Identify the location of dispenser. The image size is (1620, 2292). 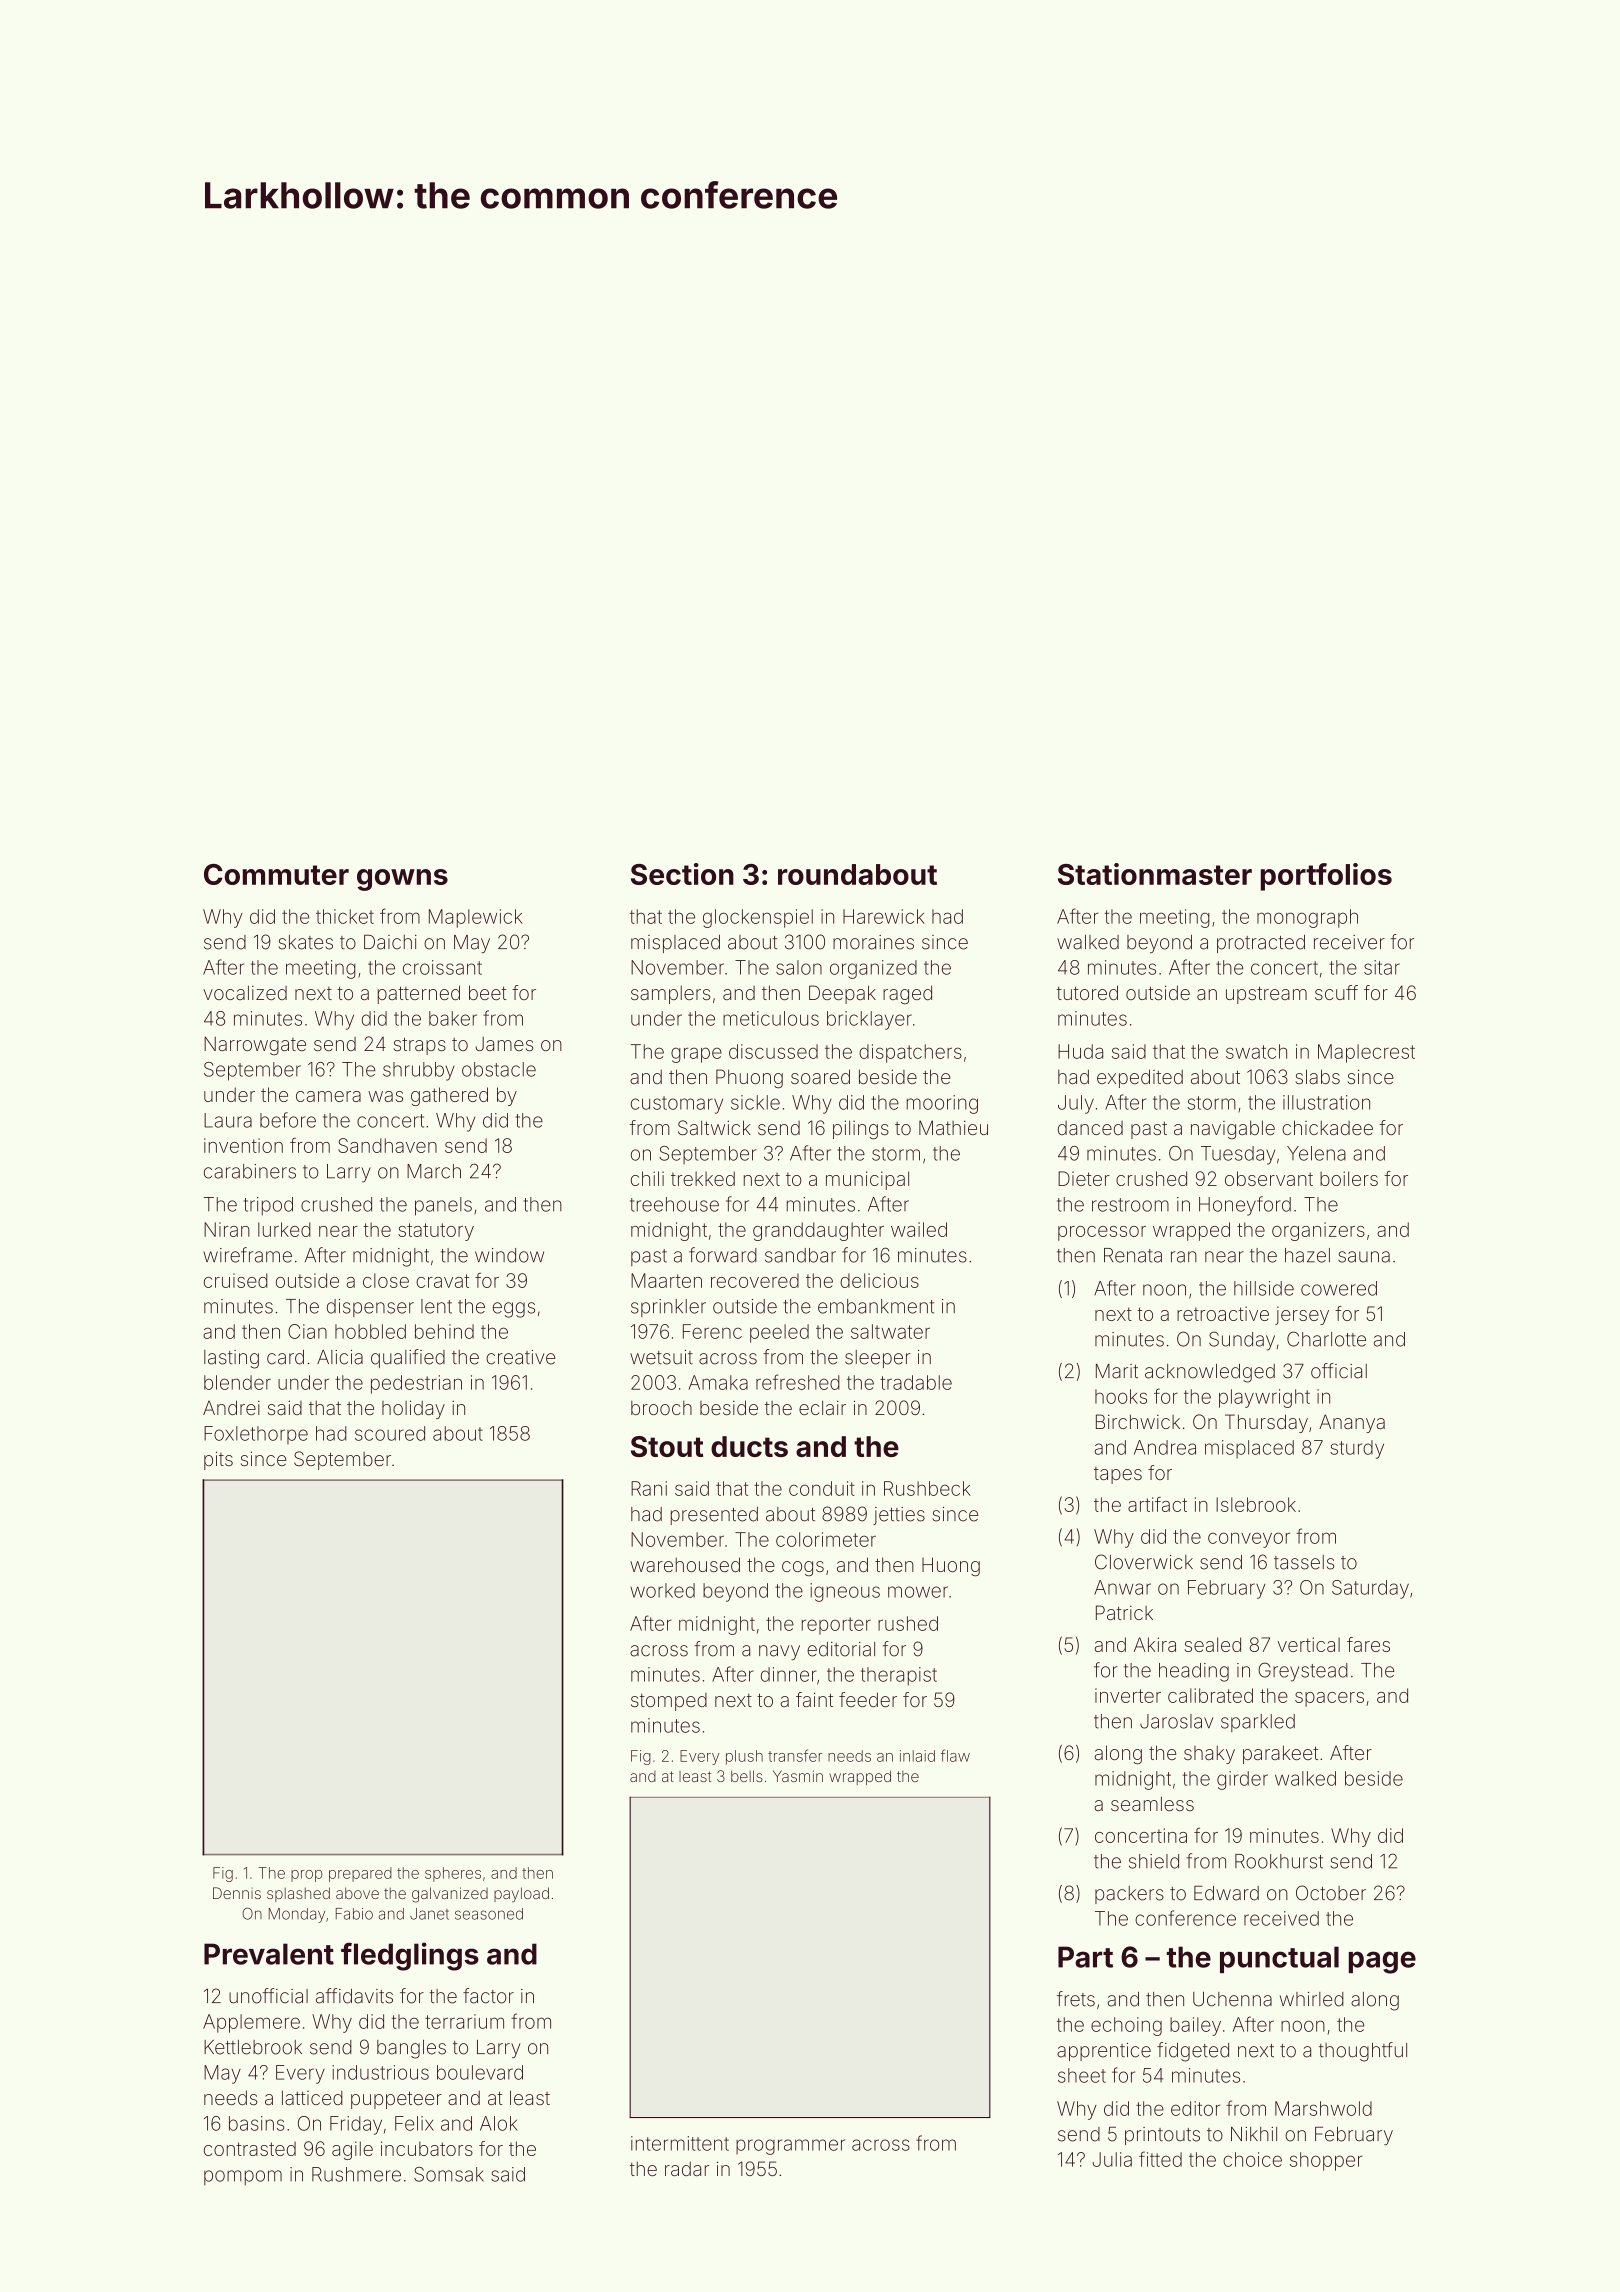
(370, 1308).
